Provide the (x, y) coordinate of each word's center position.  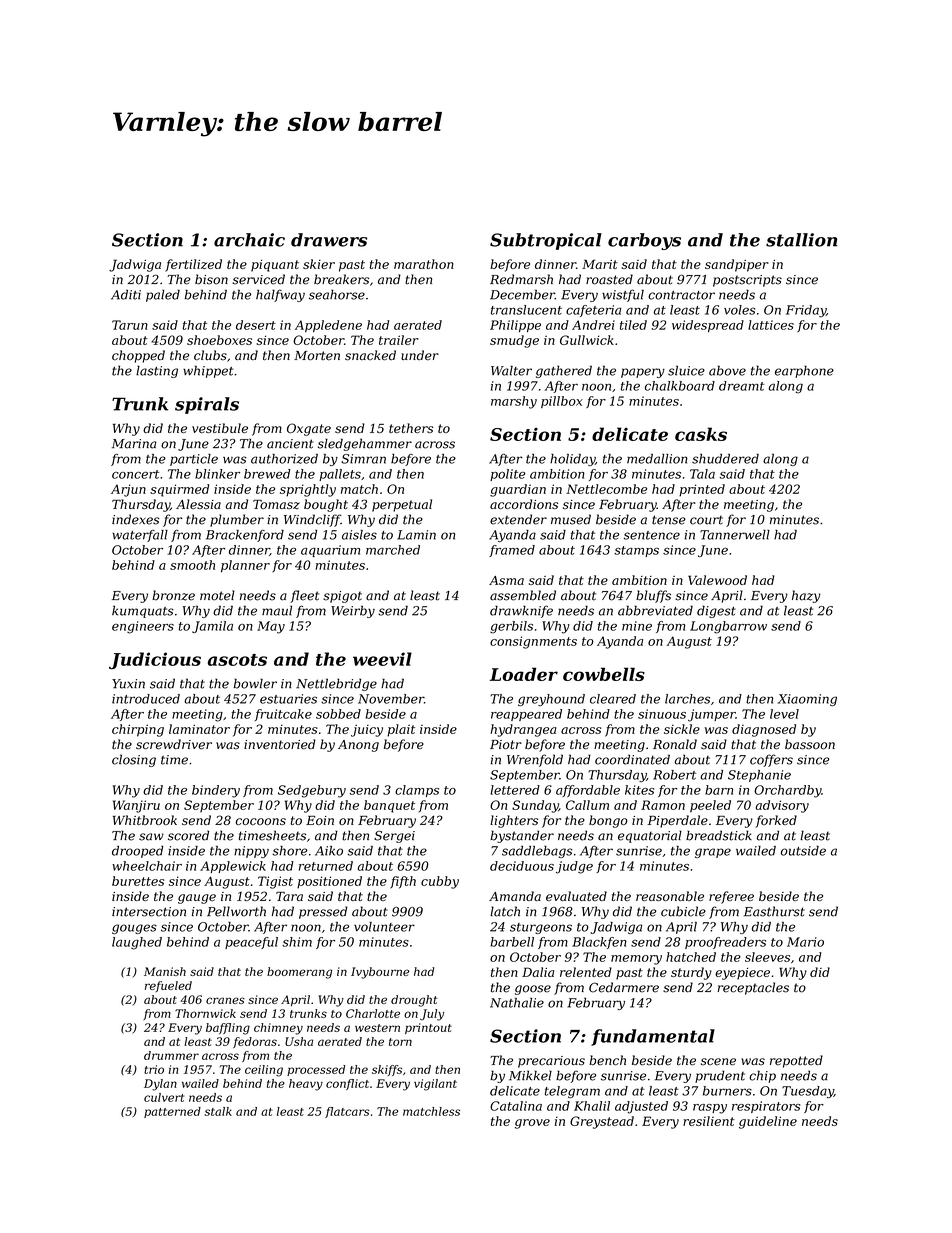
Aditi (126, 294)
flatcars (347, 1112)
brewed (267, 474)
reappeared (526, 715)
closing (134, 760)
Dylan (160, 1085)
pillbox (562, 402)
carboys (644, 241)
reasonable (670, 896)
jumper (712, 715)
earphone (804, 371)
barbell (512, 942)
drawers (329, 240)
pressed (323, 912)
